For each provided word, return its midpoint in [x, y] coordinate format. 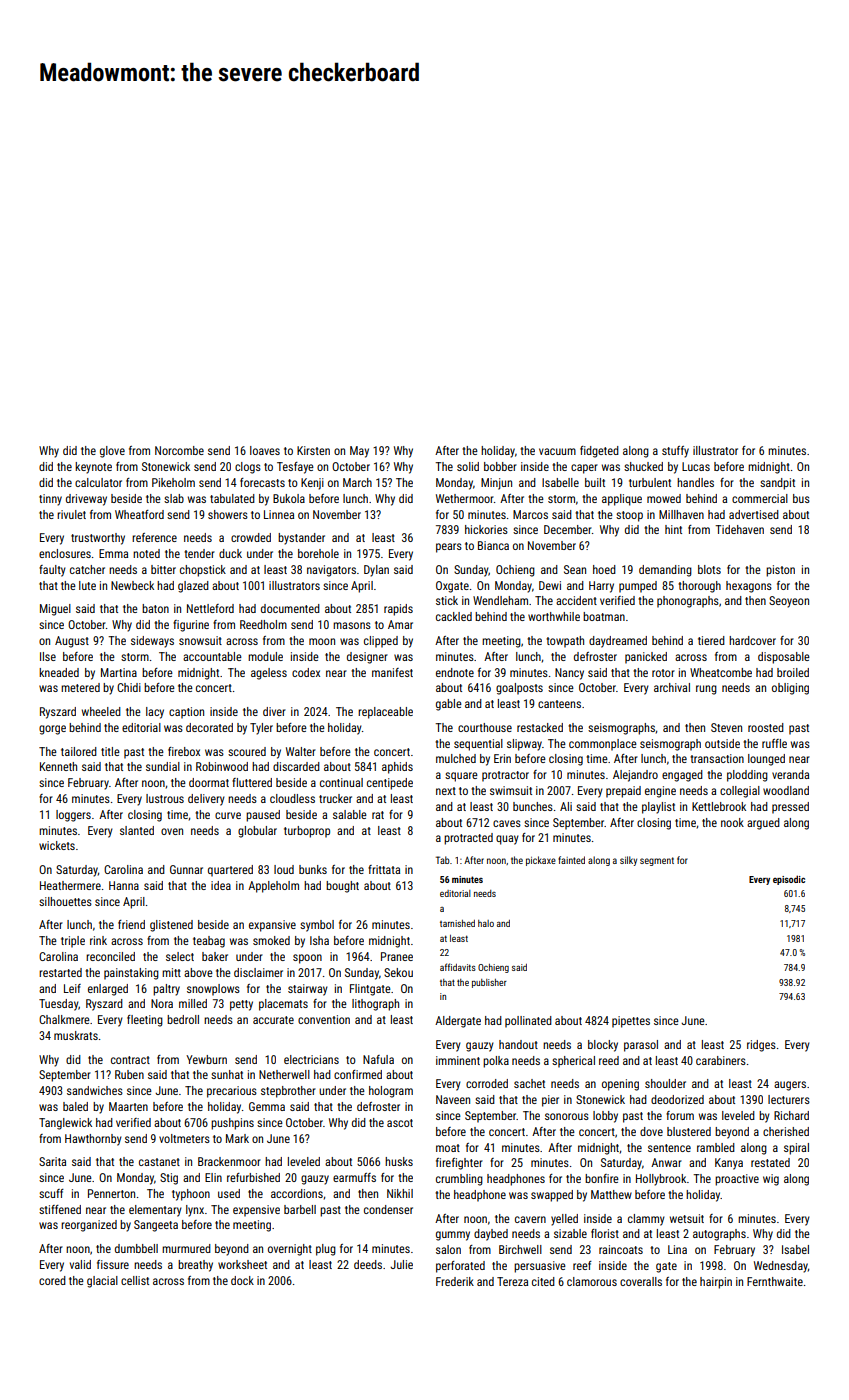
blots [709, 569]
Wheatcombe [721, 672]
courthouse [485, 727]
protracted [468, 839]
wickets [57, 845]
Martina [119, 672]
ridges [761, 1046]
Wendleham [500, 600]
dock [242, 1280]
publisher [489, 983]
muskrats [76, 1035]
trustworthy [98, 539]
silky [628, 861]
